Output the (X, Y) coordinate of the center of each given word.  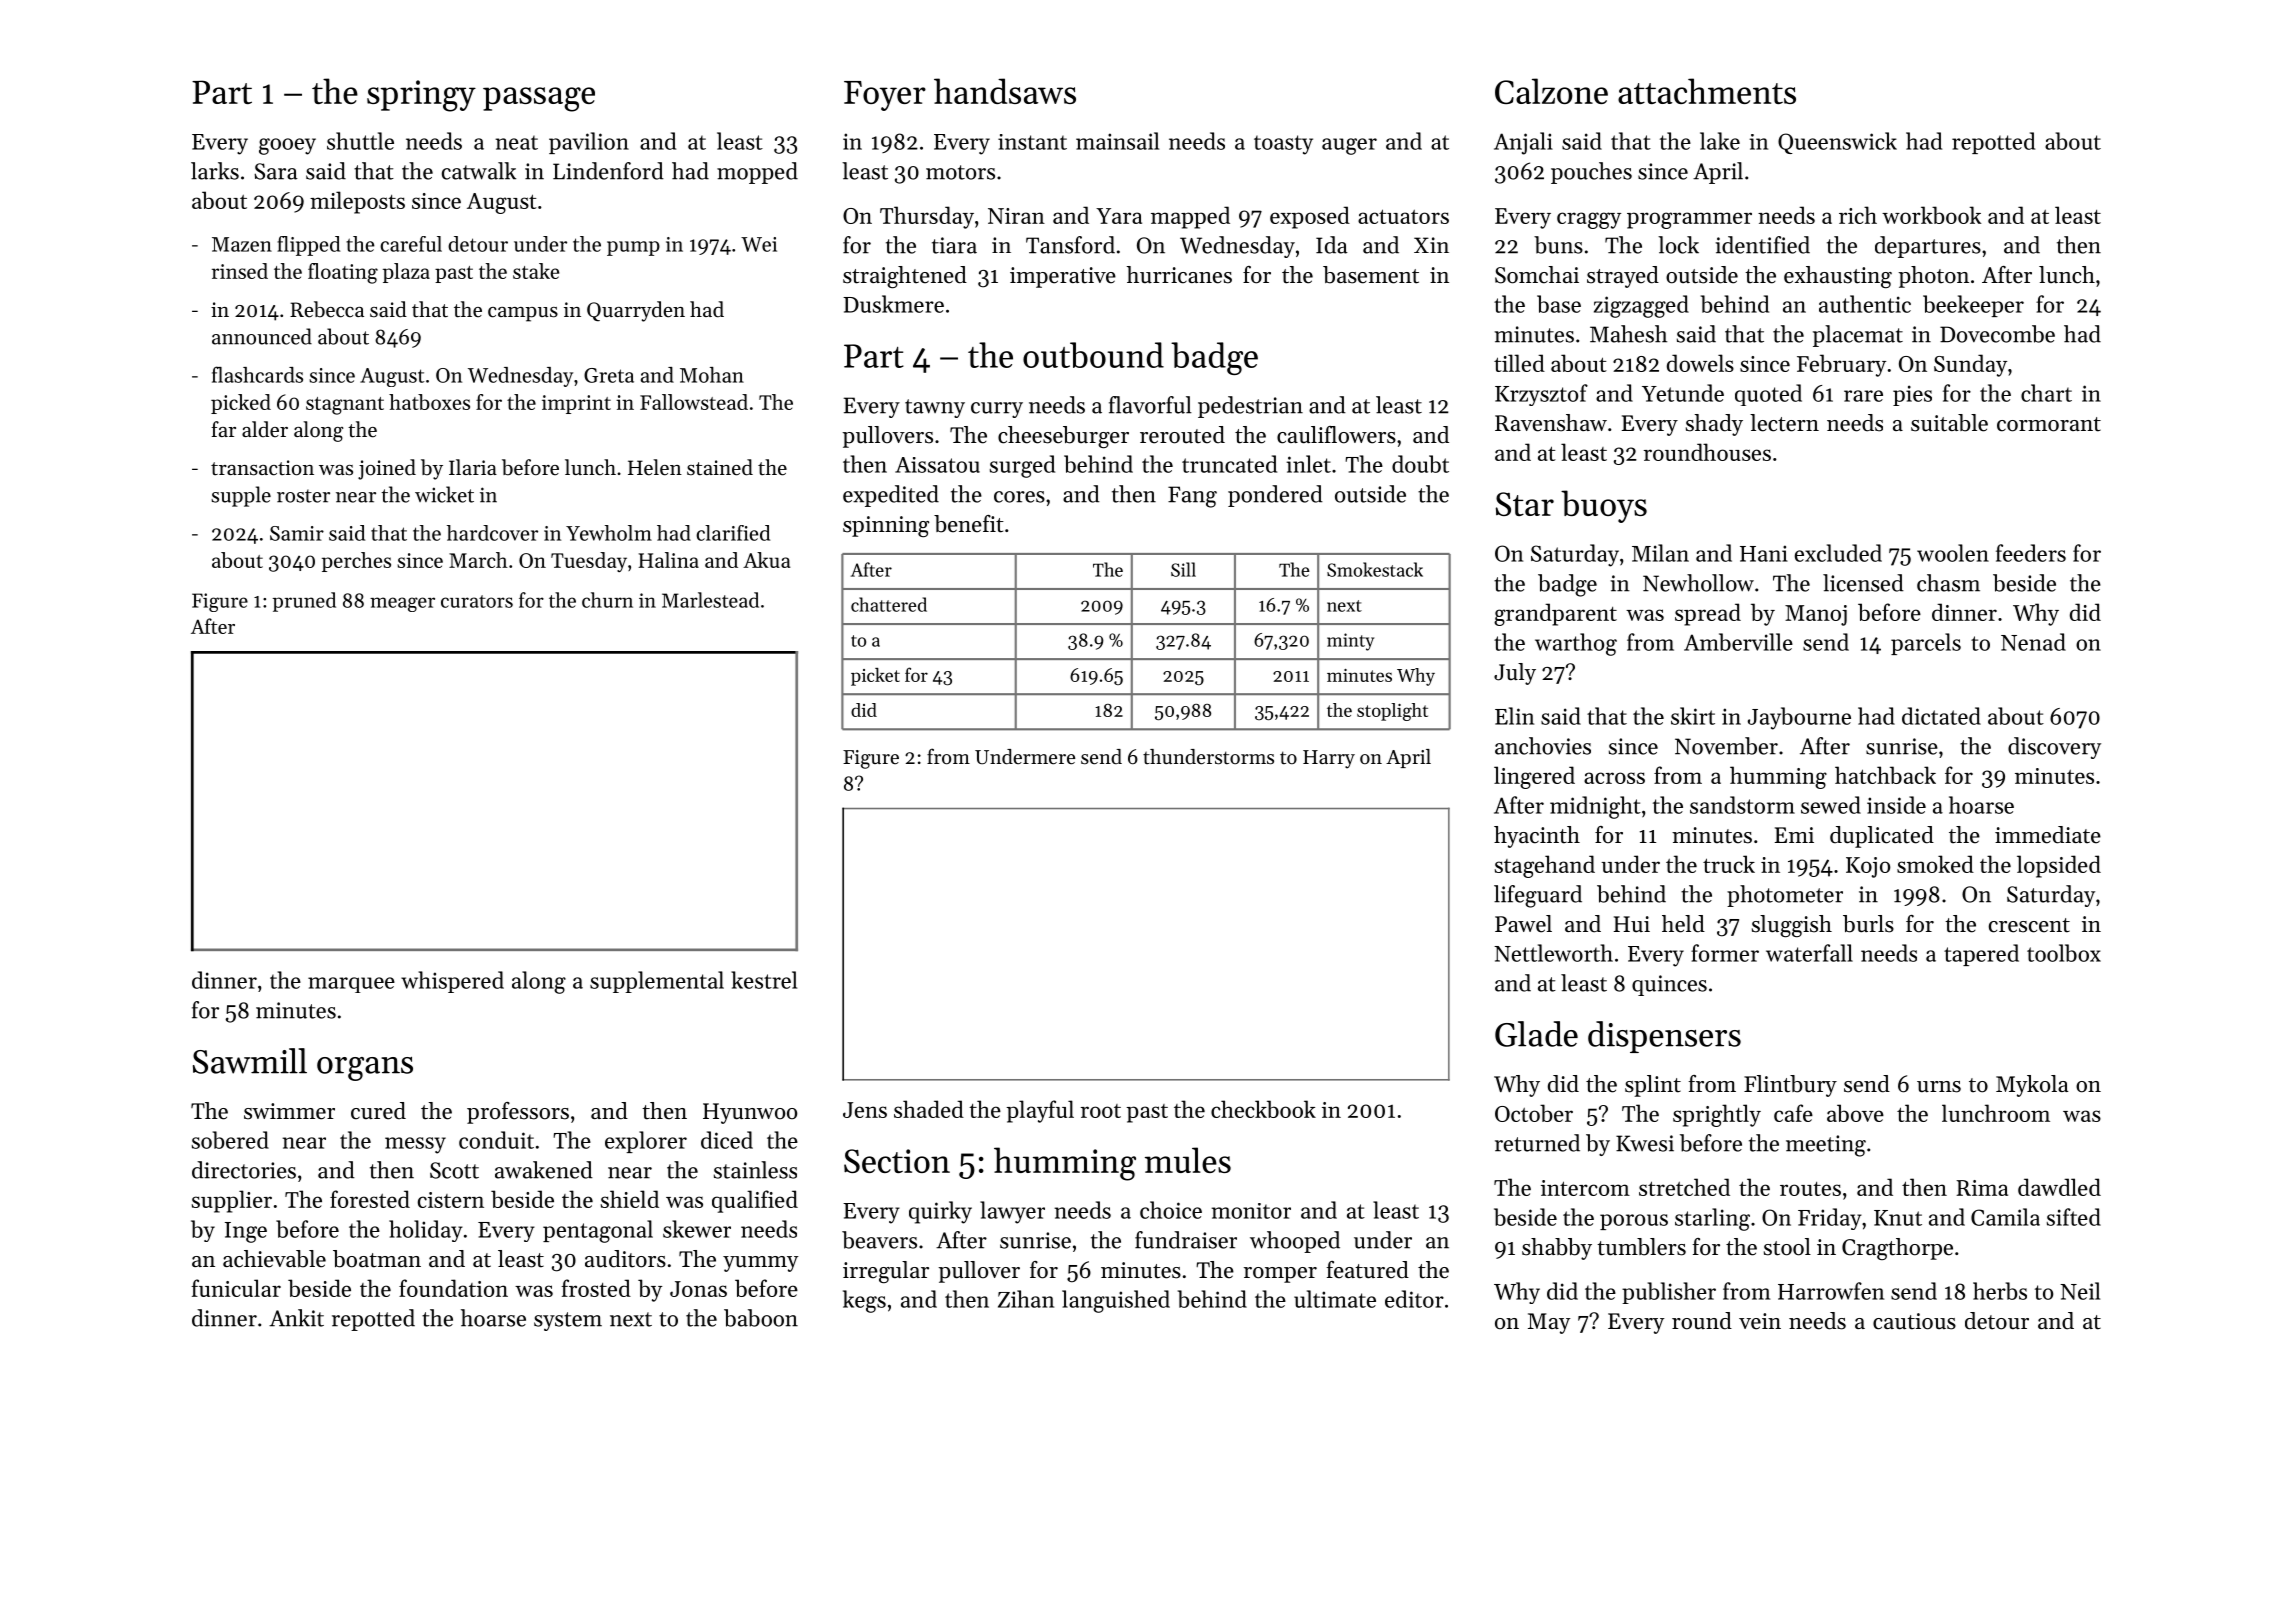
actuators (1403, 216)
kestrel (764, 980)
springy (421, 96)
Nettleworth (1553, 953)
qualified (755, 1201)
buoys (1604, 506)
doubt (1420, 464)
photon (1933, 277)
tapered (1981, 955)
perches (356, 562)
